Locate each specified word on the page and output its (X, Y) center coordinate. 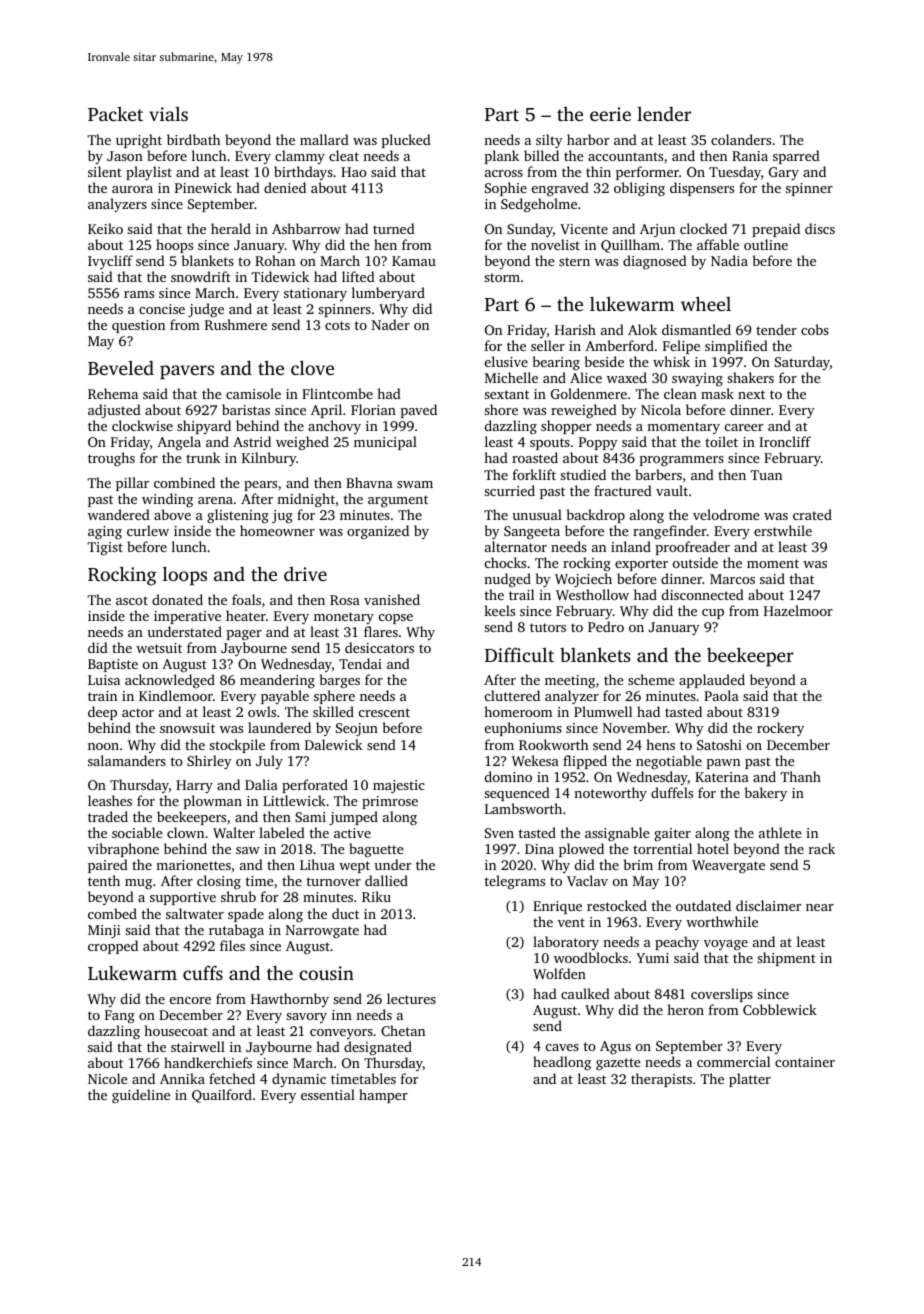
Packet (115, 114)
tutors (548, 627)
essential (328, 1094)
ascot (132, 600)
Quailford (222, 1096)
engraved (560, 189)
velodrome (726, 514)
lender (664, 114)
